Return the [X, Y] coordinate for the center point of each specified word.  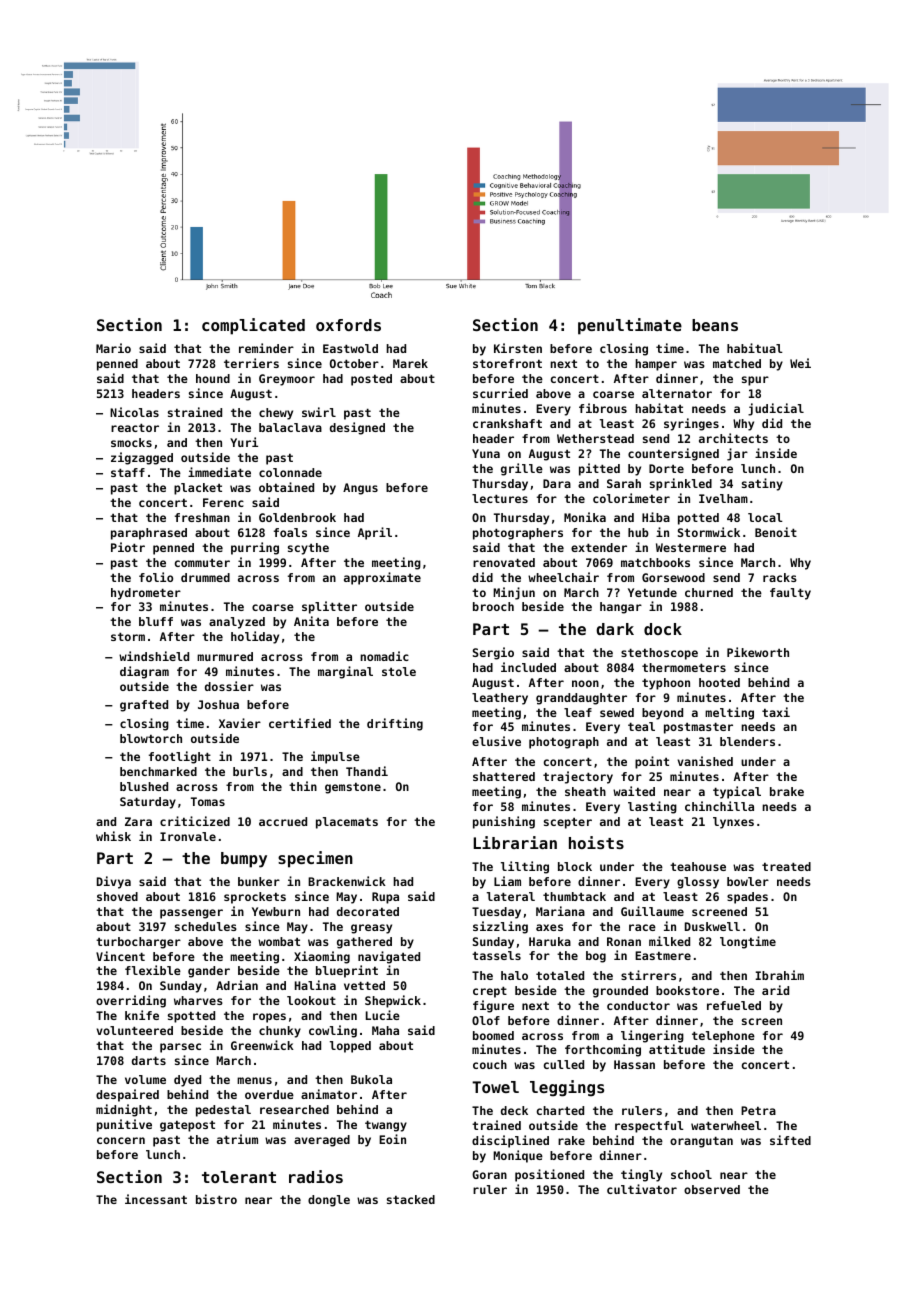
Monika [585, 517]
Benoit [776, 532]
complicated [253, 326]
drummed [205, 577]
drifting [395, 724]
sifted [790, 1140]
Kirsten [518, 348]
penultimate [630, 326]
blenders [747, 741]
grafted [144, 706]
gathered [364, 943]
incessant [156, 1199]
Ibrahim [779, 975]
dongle [329, 1201]
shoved [117, 896]
